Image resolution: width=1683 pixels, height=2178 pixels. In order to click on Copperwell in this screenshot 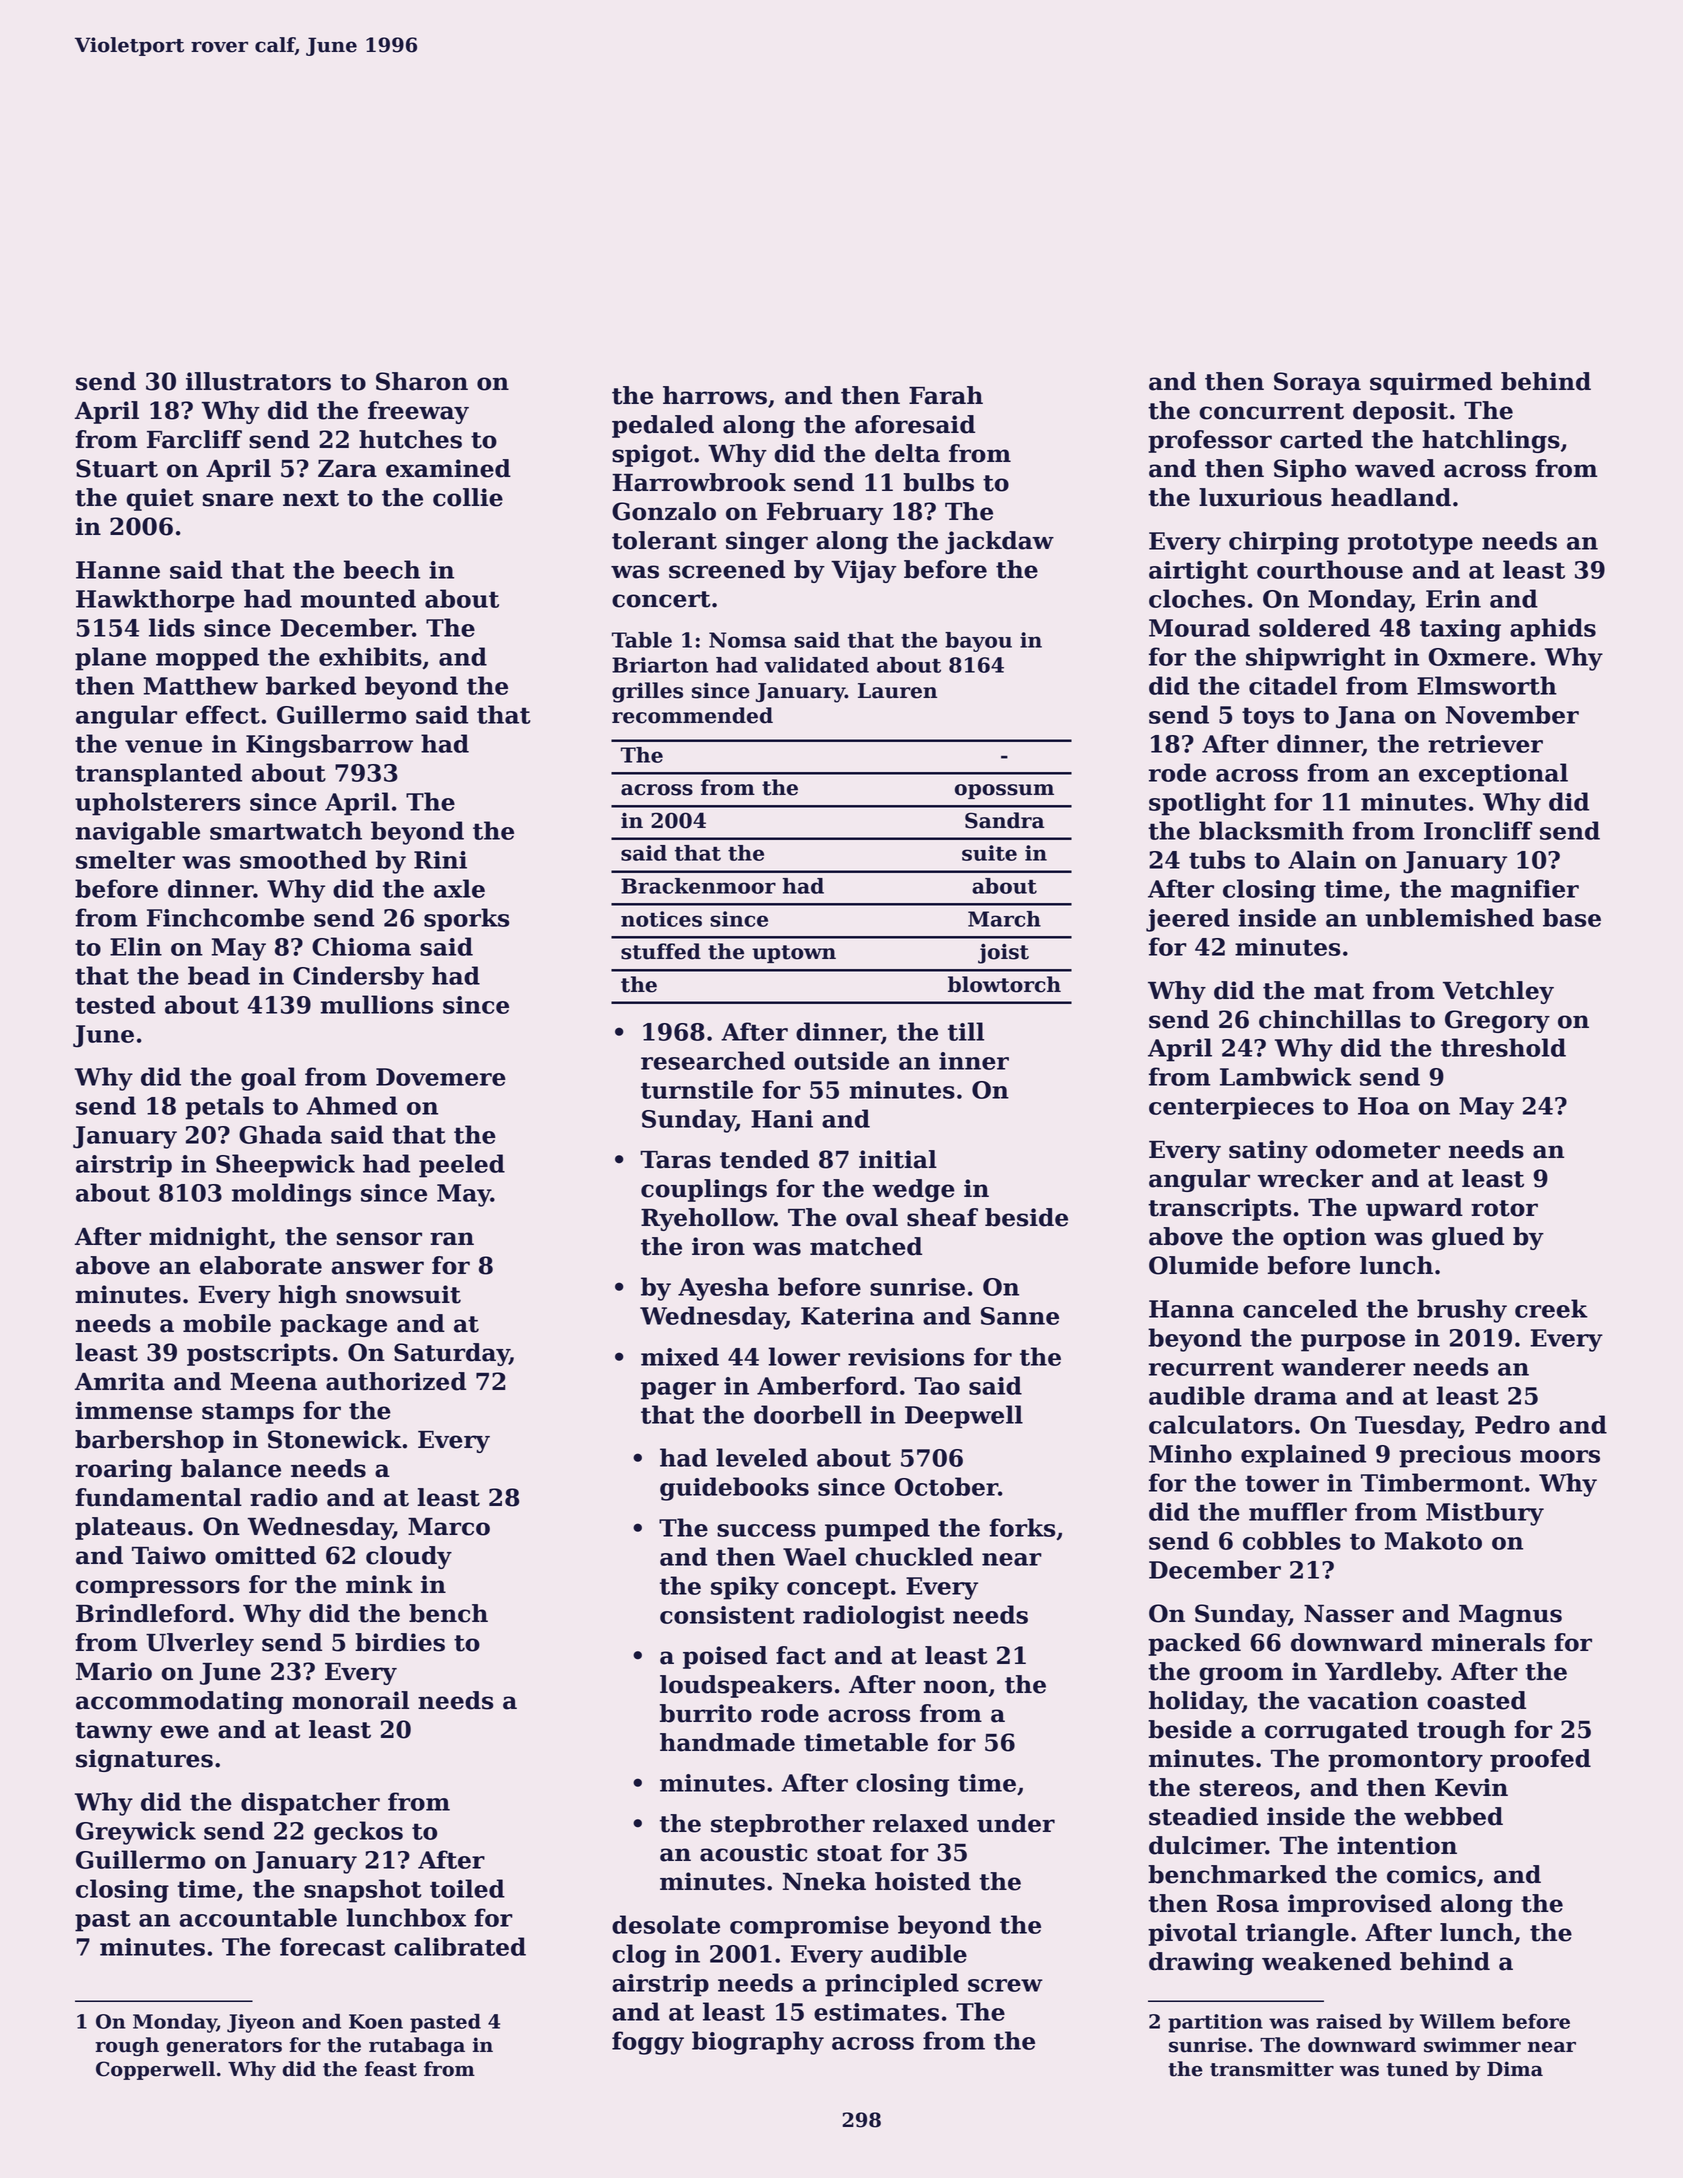, I will do `click(155, 2070)`.
